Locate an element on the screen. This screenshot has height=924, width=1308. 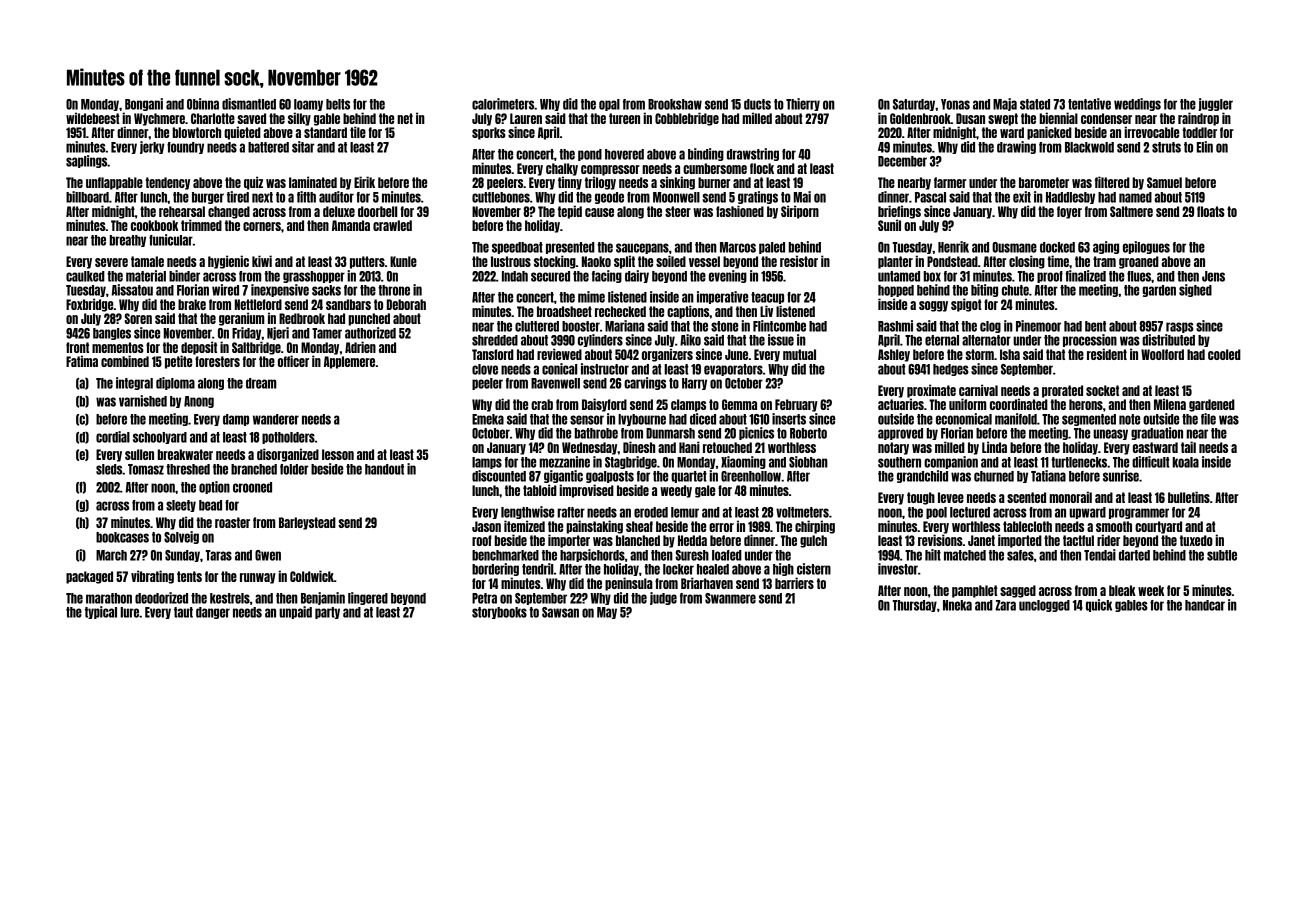
ducts is located at coordinates (757, 104).
